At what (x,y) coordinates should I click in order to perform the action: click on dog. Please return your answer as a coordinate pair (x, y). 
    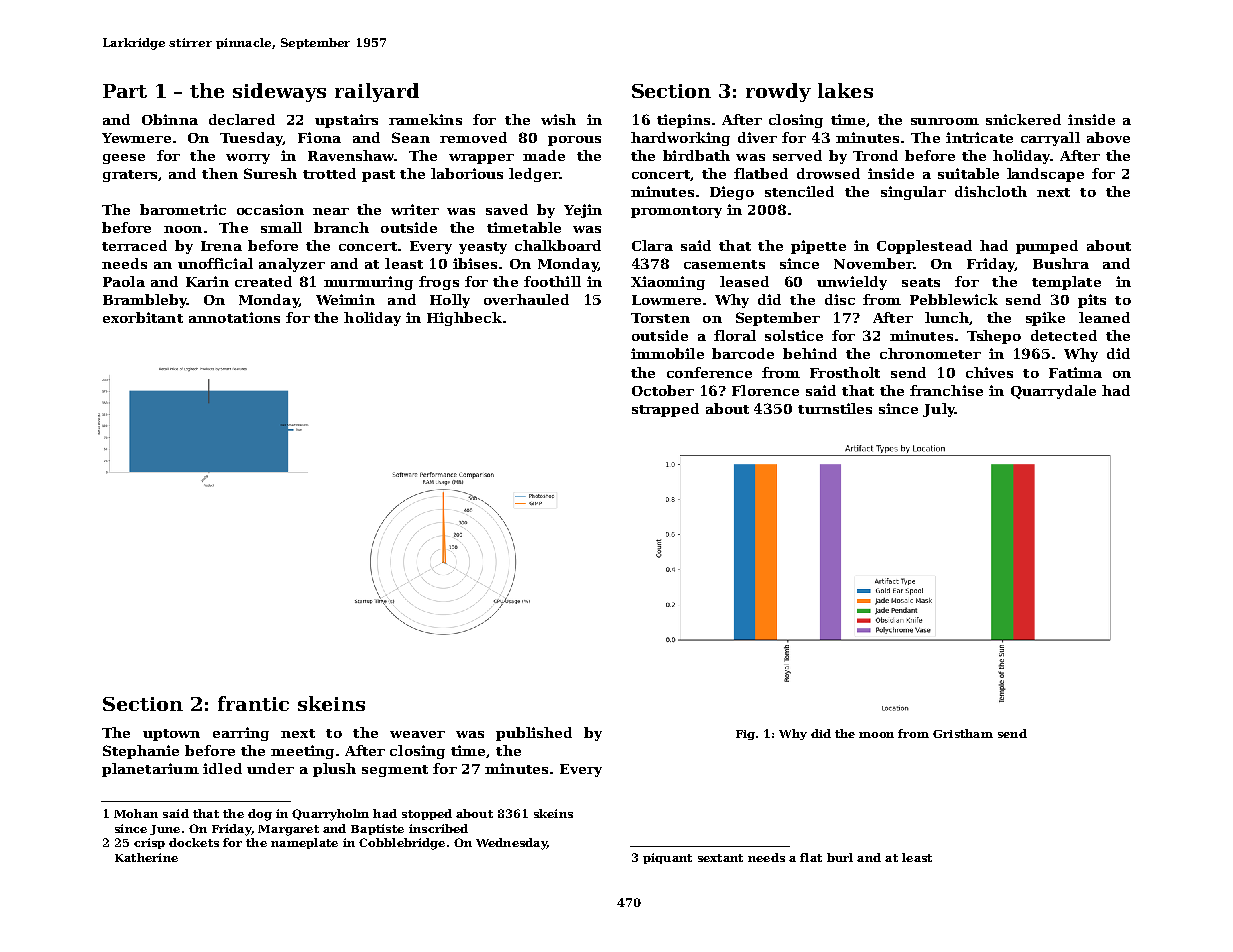
    Looking at the image, I should click on (260, 815).
